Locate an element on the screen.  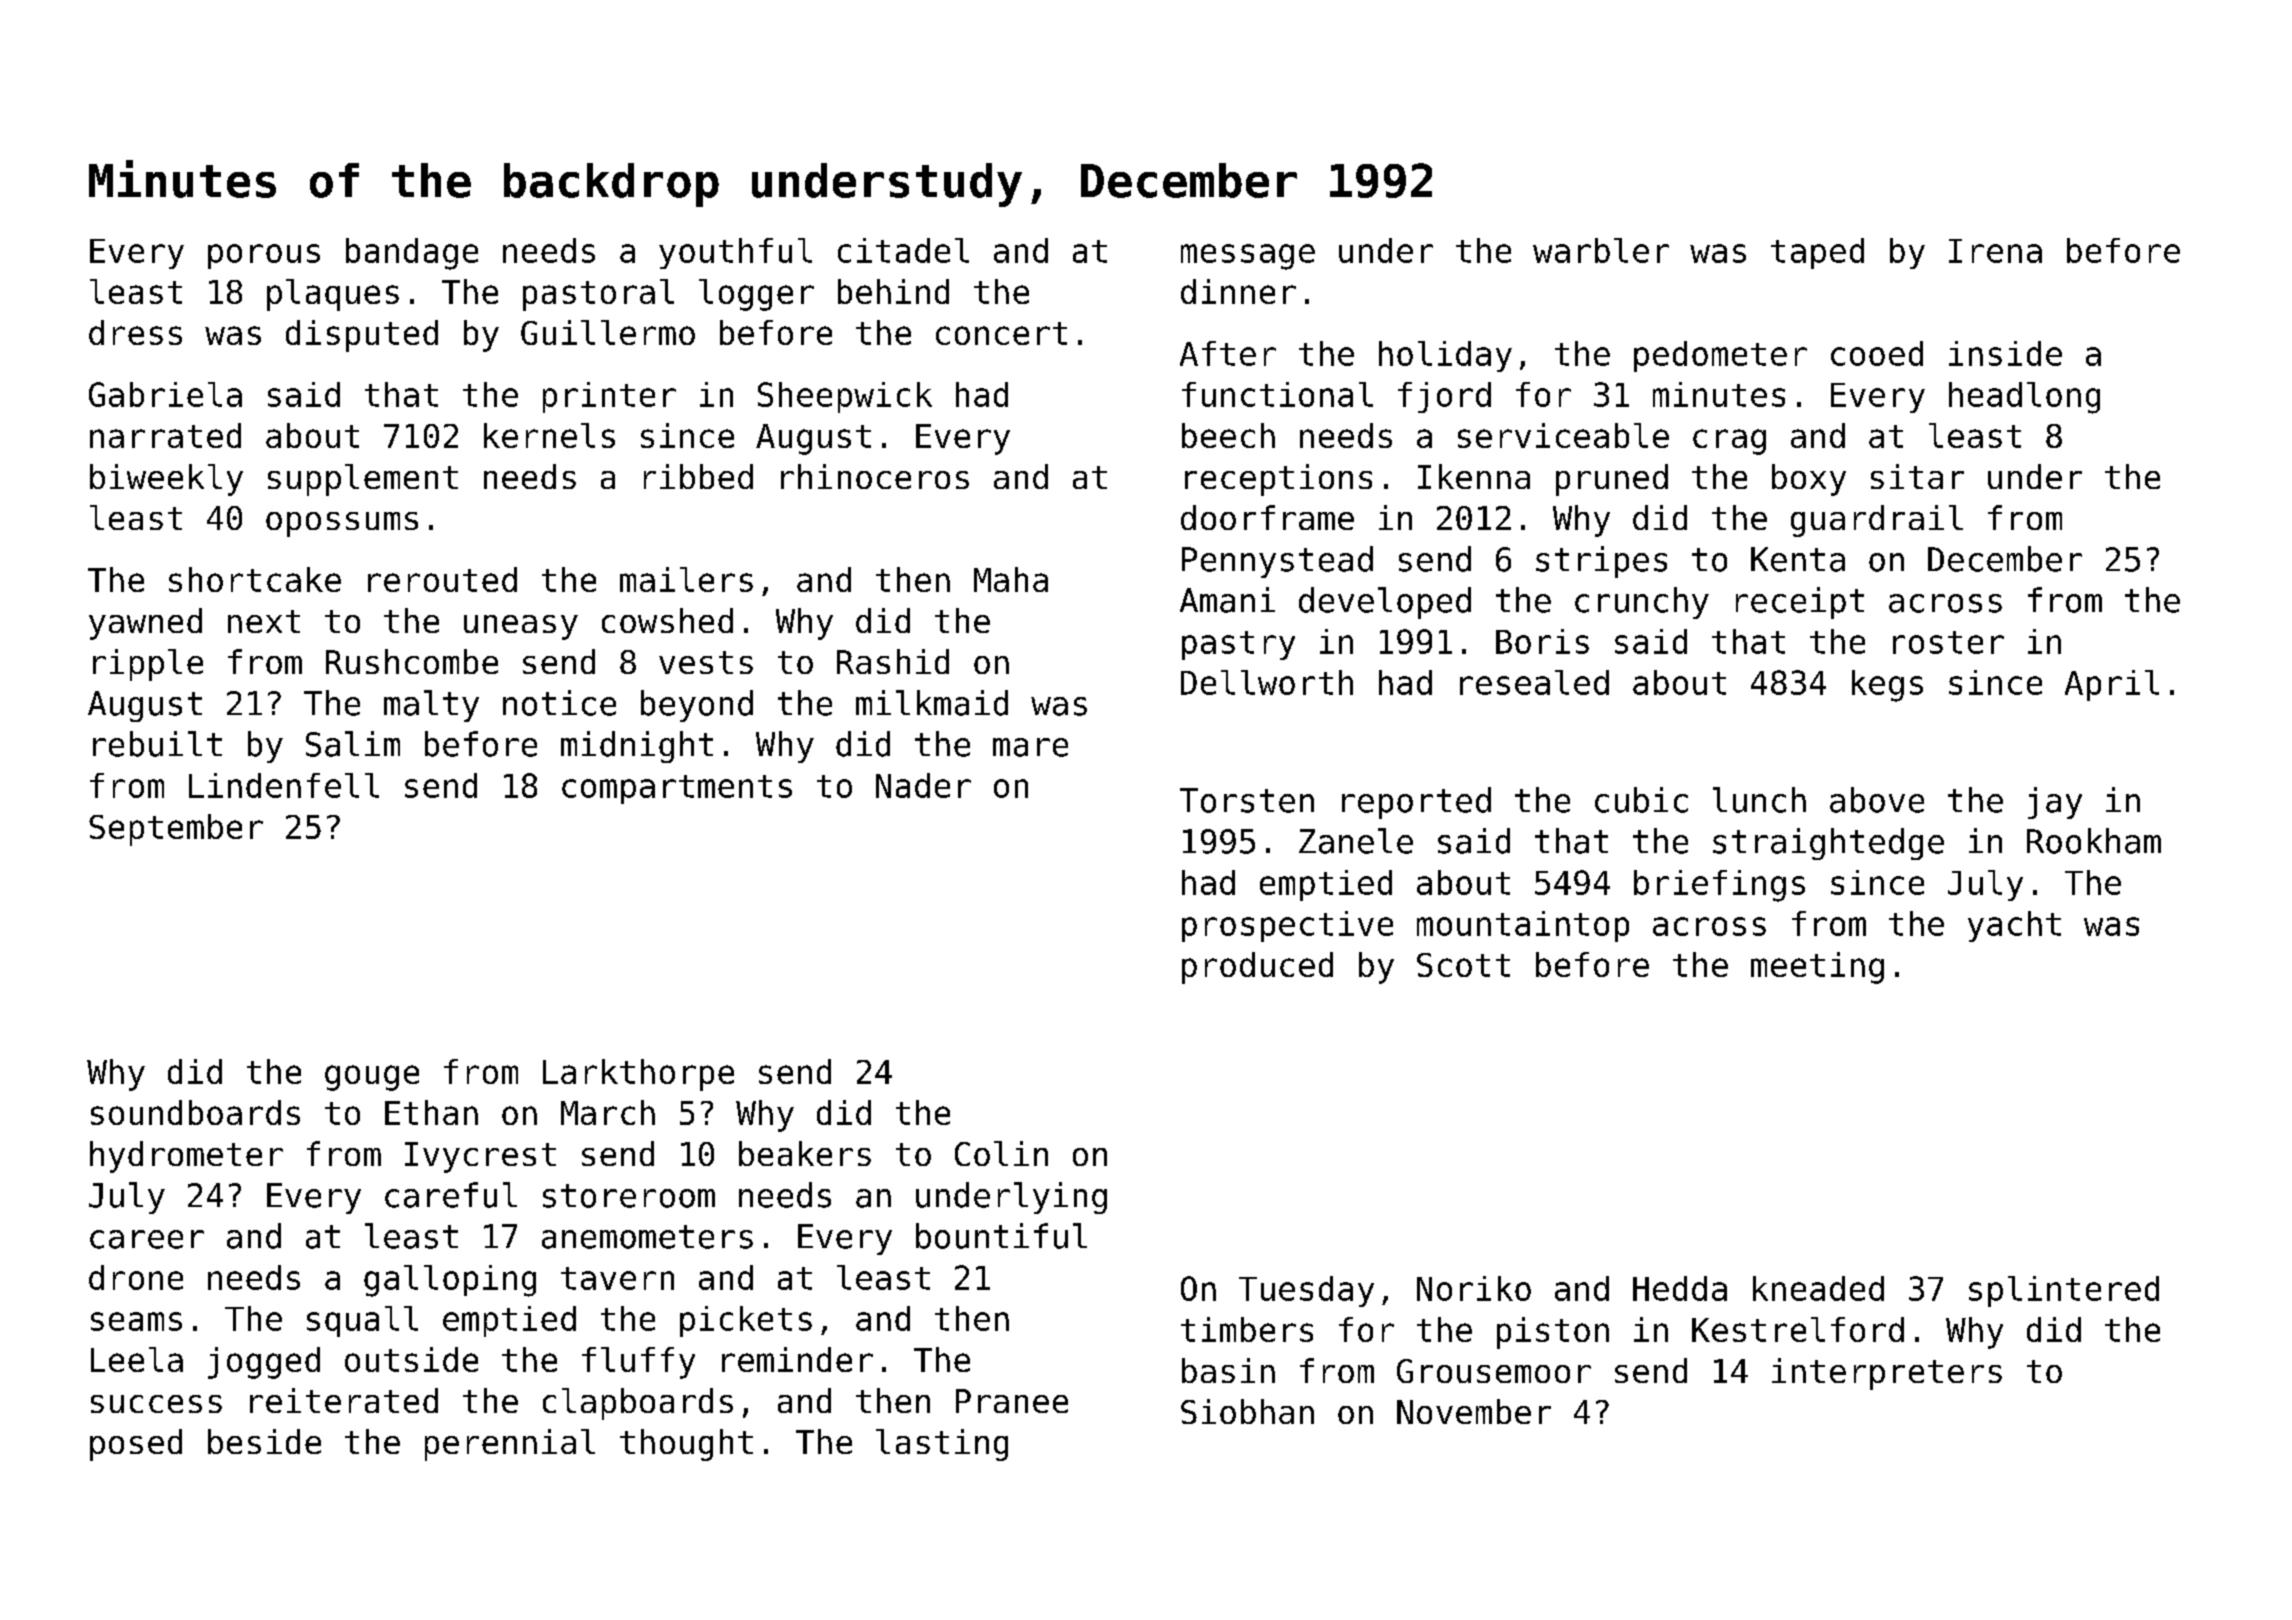
bountiful is located at coordinates (1001, 1236).
